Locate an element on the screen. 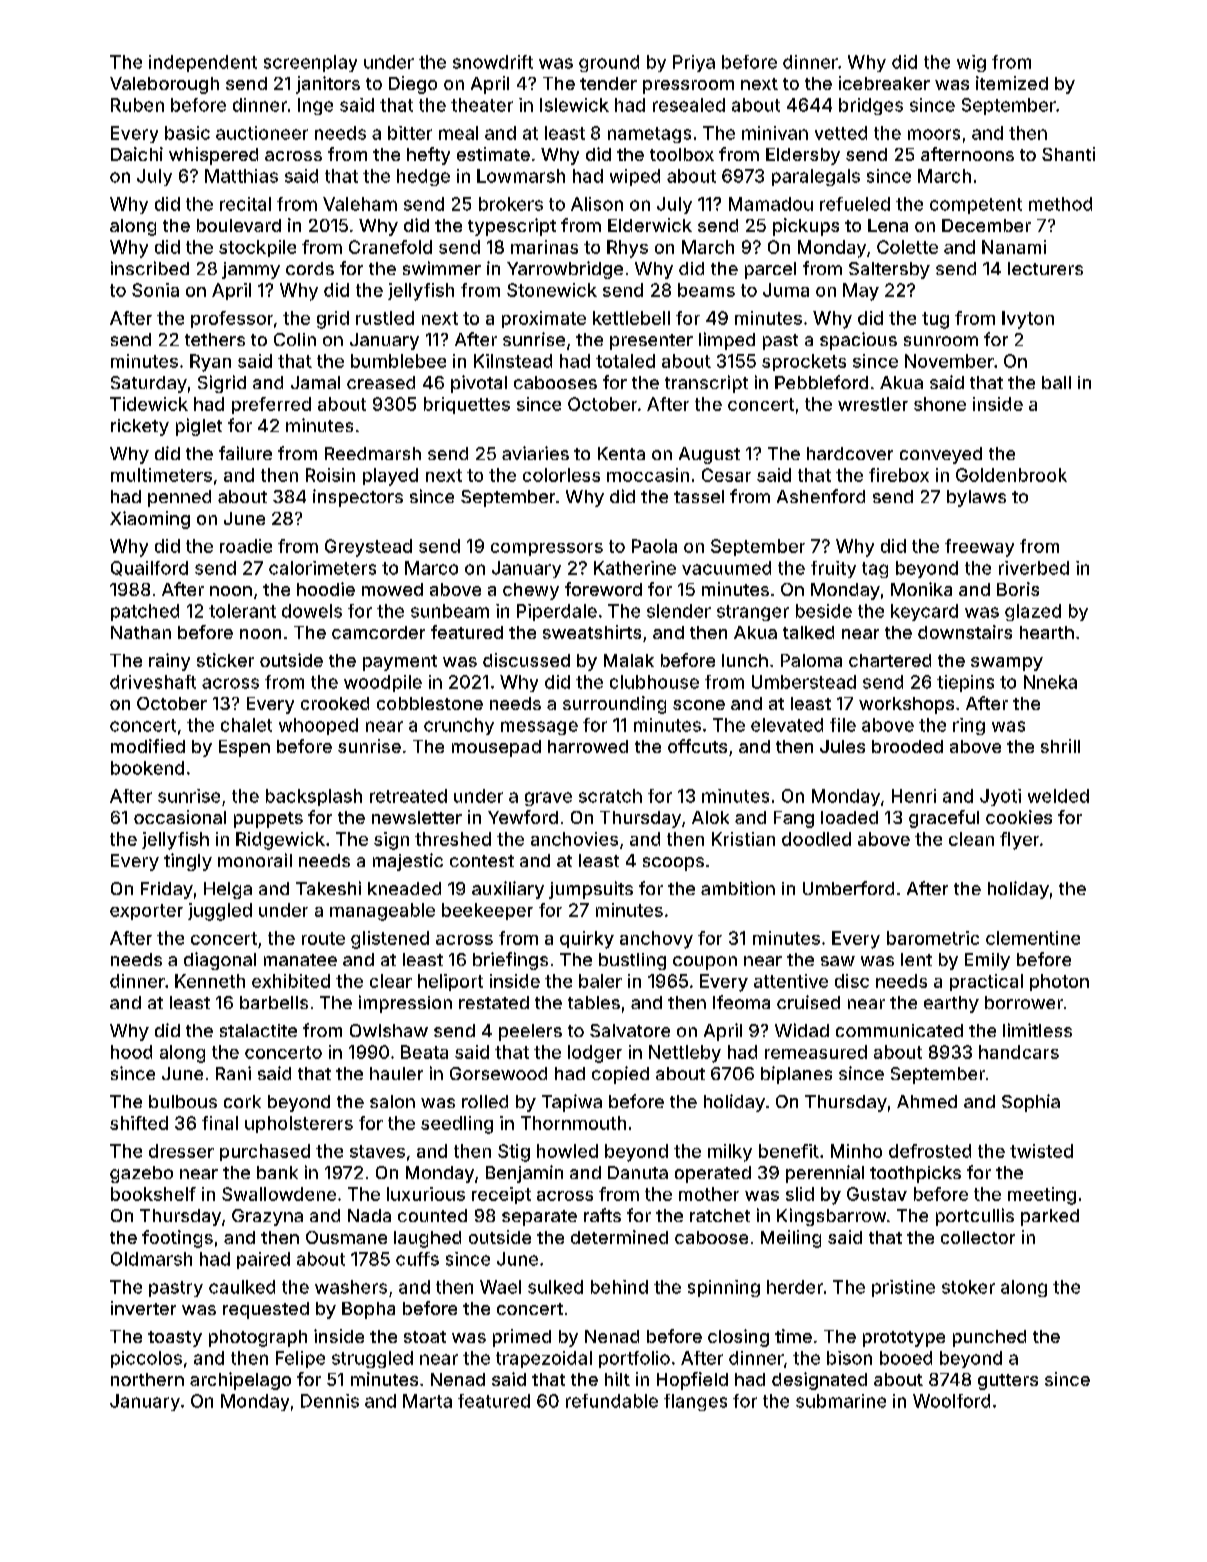 The width and height of the screenshot is (1207, 1562). Rhys is located at coordinates (627, 249).
